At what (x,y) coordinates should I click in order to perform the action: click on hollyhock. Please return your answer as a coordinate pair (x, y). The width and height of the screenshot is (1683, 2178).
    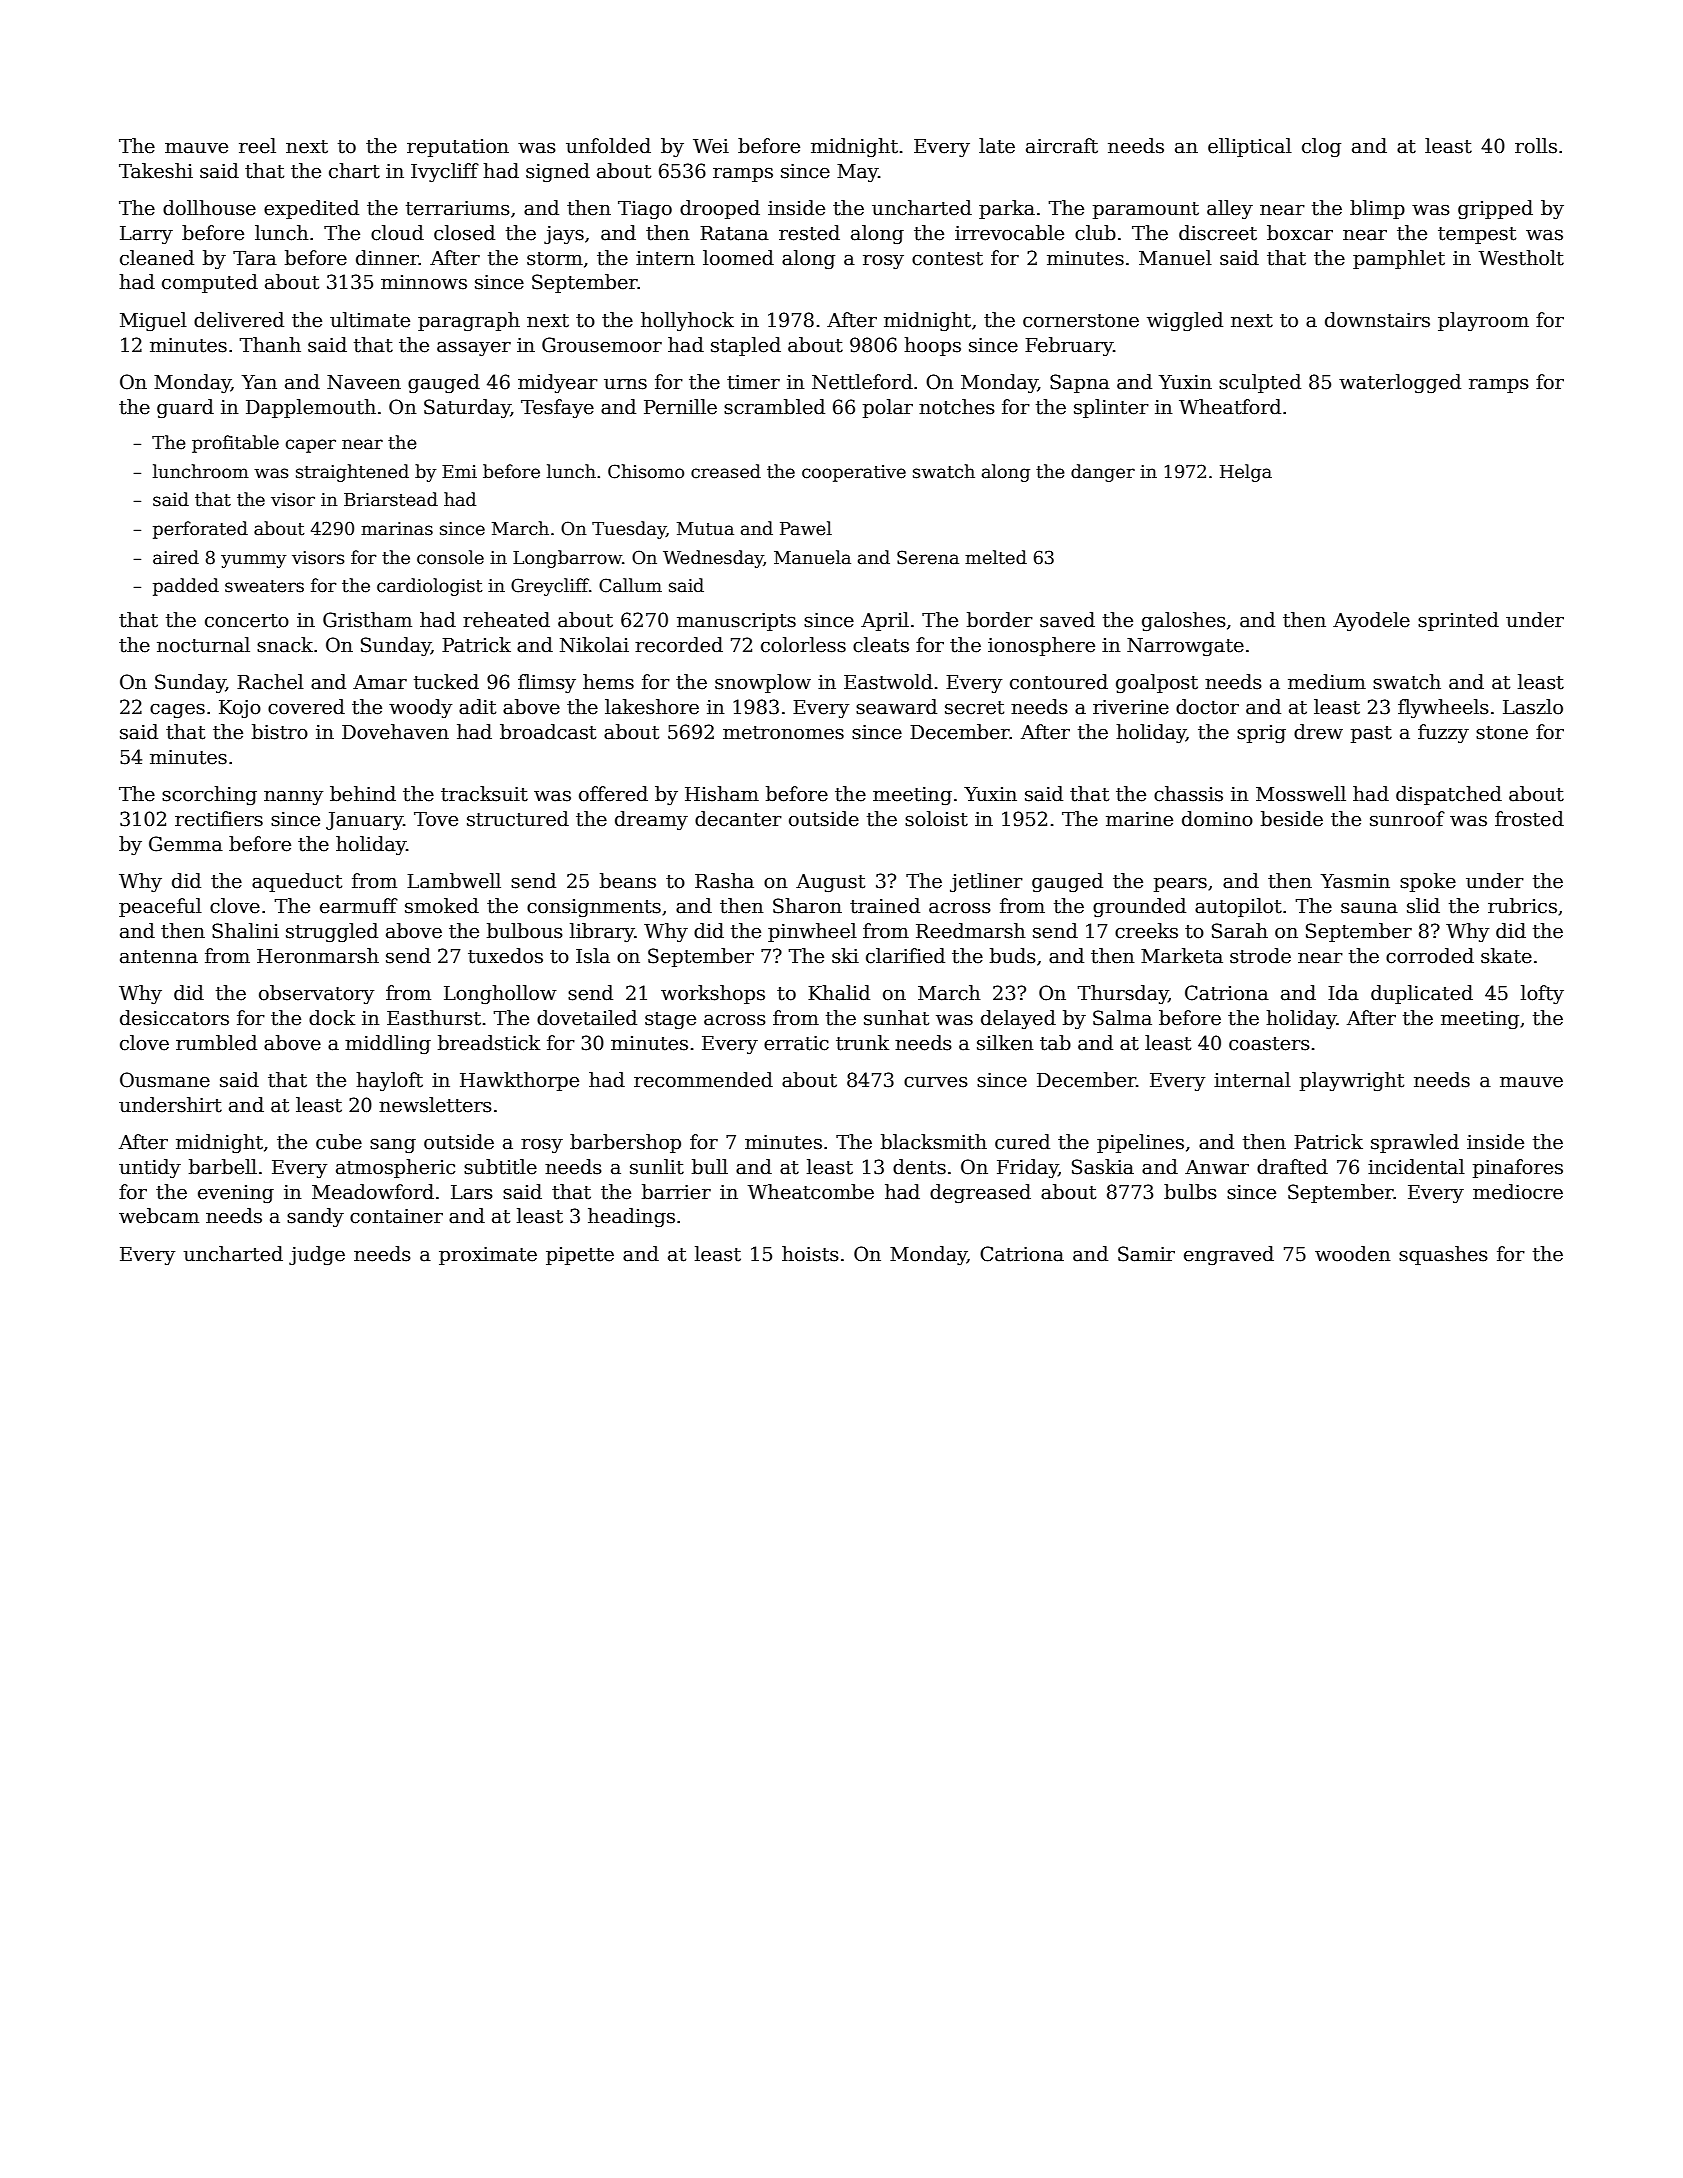
    Looking at the image, I should click on (687, 321).
